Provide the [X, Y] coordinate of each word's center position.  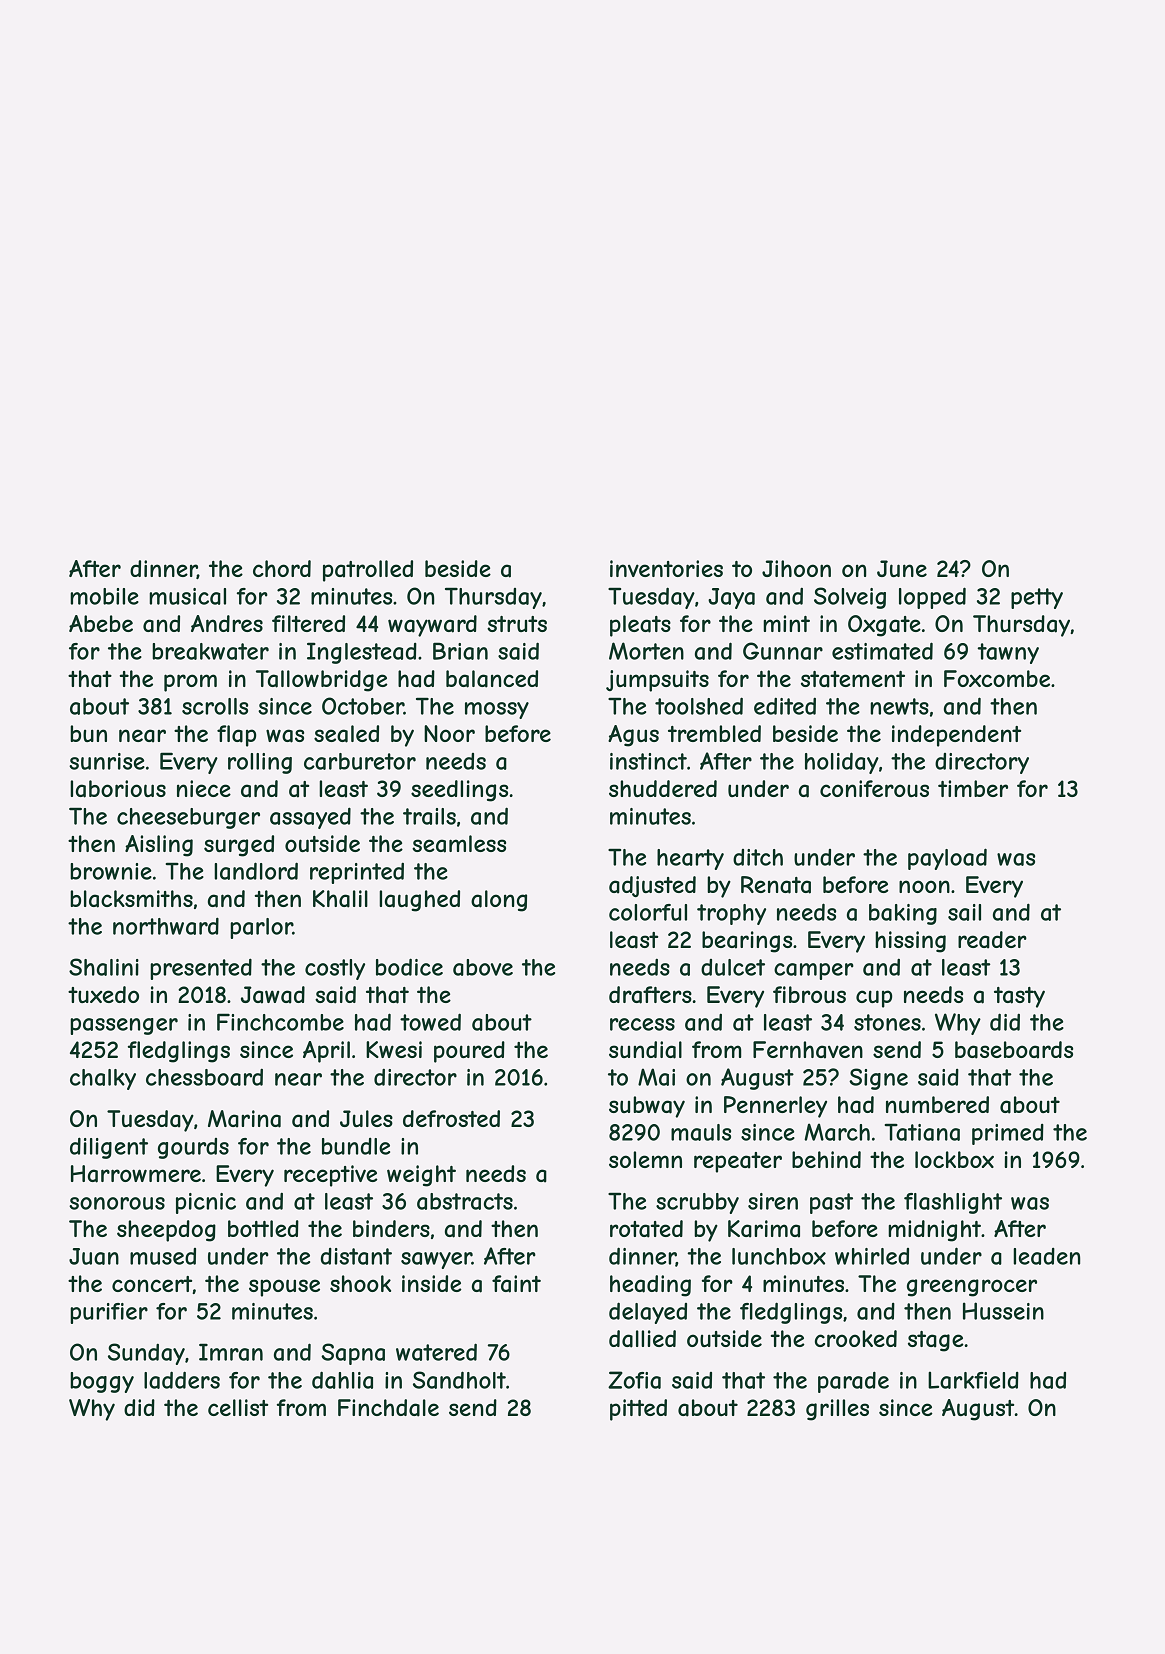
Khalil [340, 899]
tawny [1008, 653]
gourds [193, 1148]
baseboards [1014, 1050]
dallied [642, 1339]
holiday [842, 763]
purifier [109, 1313]
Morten [646, 651]
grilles [837, 1410]
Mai [656, 1077]
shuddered [663, 788]
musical [187, 596]
